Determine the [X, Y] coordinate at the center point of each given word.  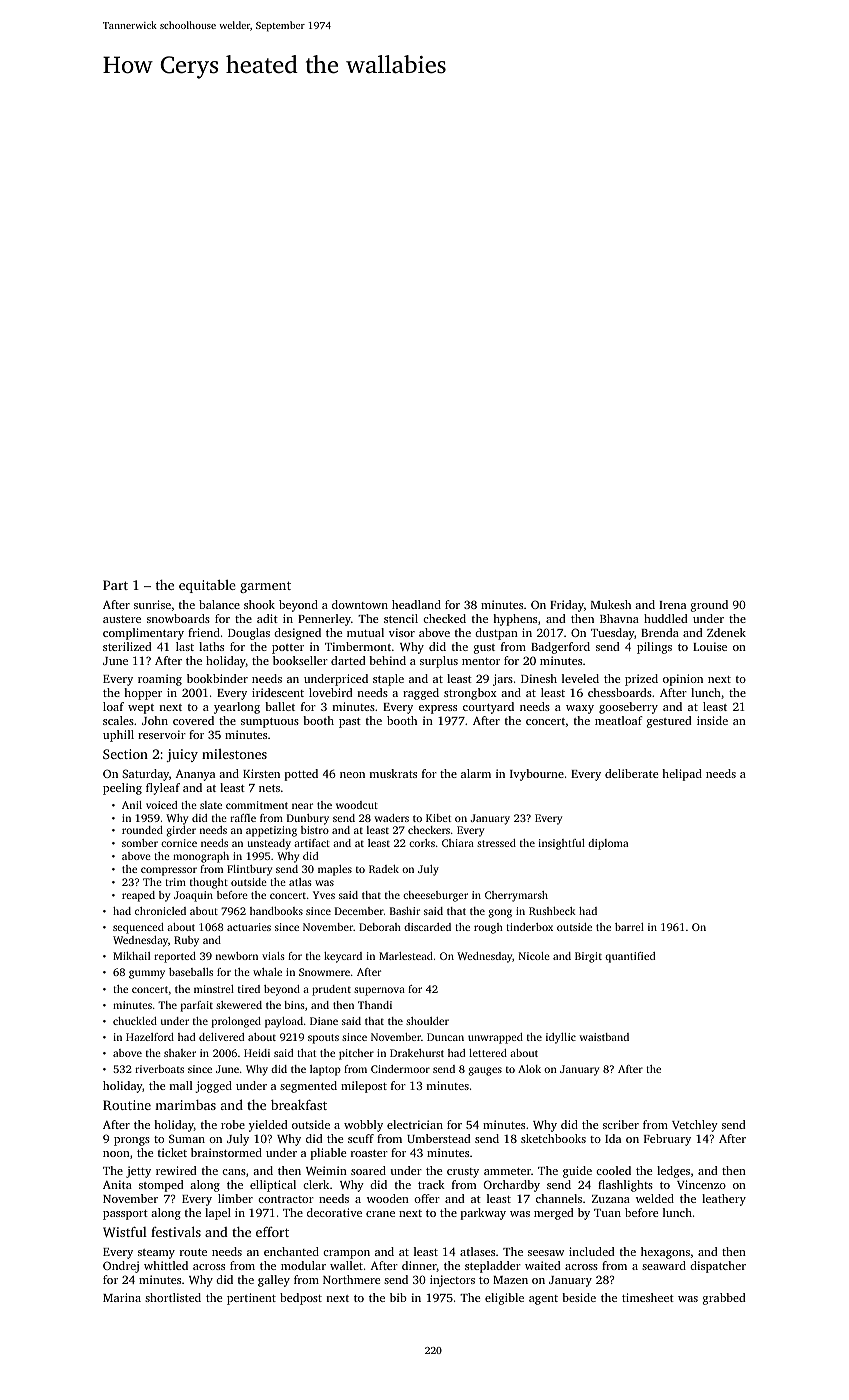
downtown [360, 604]
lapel [218, 1214]
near [302, 806]
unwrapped [495, 1038]
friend [204, 632]
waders [391, 818]
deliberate [631, 773]
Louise [710, 646]
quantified [630, 957]
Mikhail [131, 956]
